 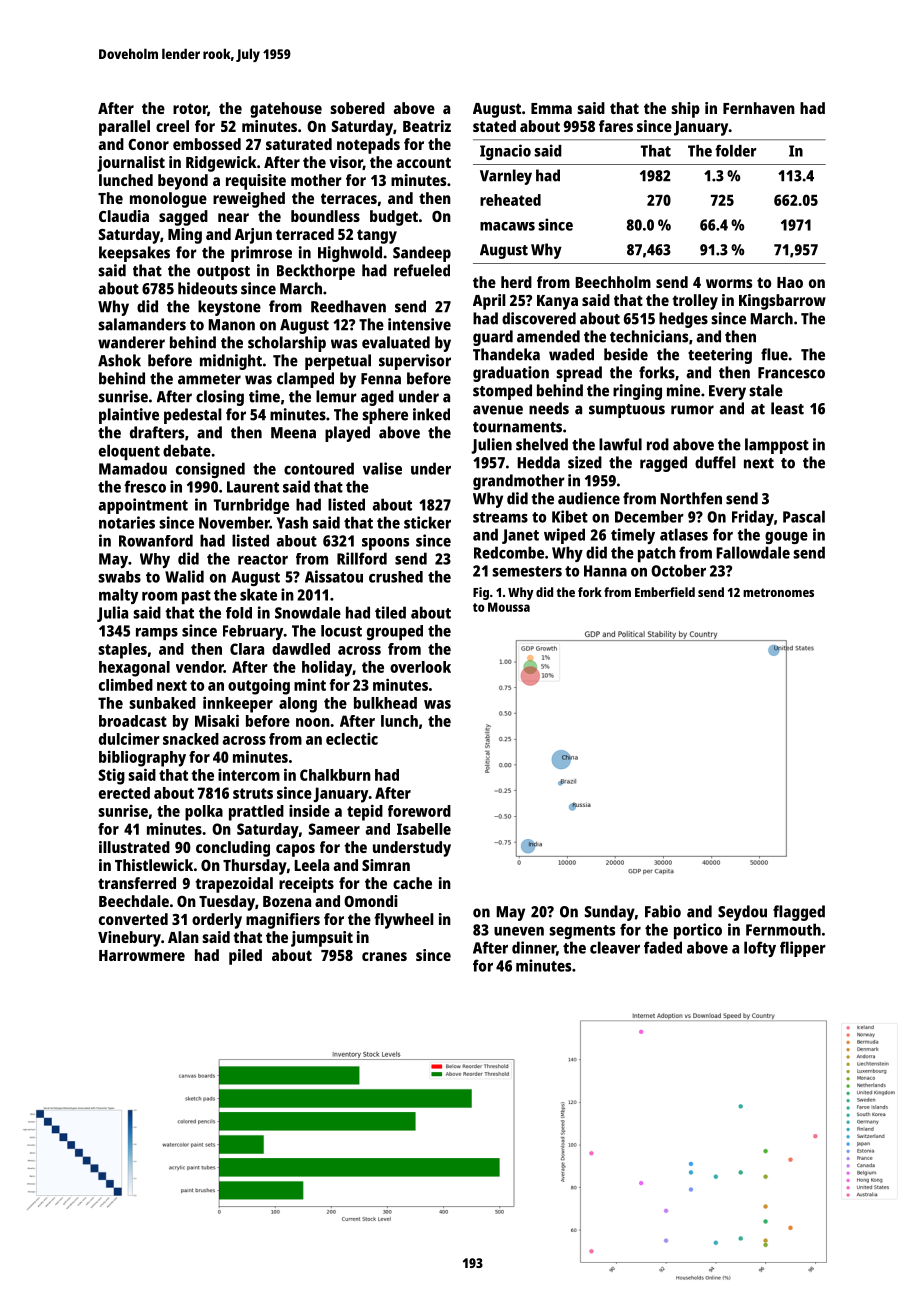 I want to click on Moussa, so click(x=509, y=607).
